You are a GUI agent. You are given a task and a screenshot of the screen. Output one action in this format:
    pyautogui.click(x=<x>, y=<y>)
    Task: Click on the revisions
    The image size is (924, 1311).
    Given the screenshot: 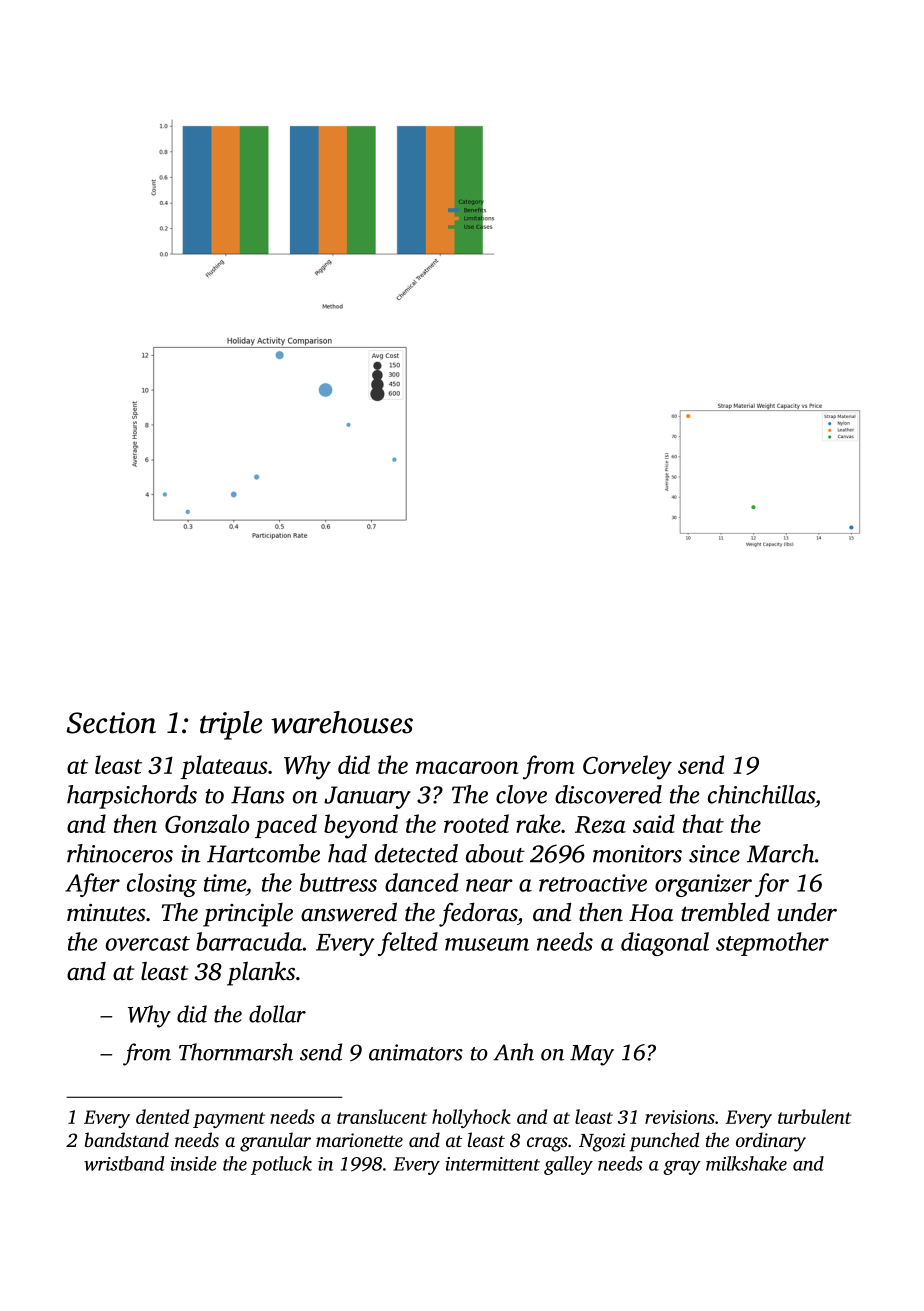 What is the action you would take?
    pyautogui.click(x=680, y=1117)
